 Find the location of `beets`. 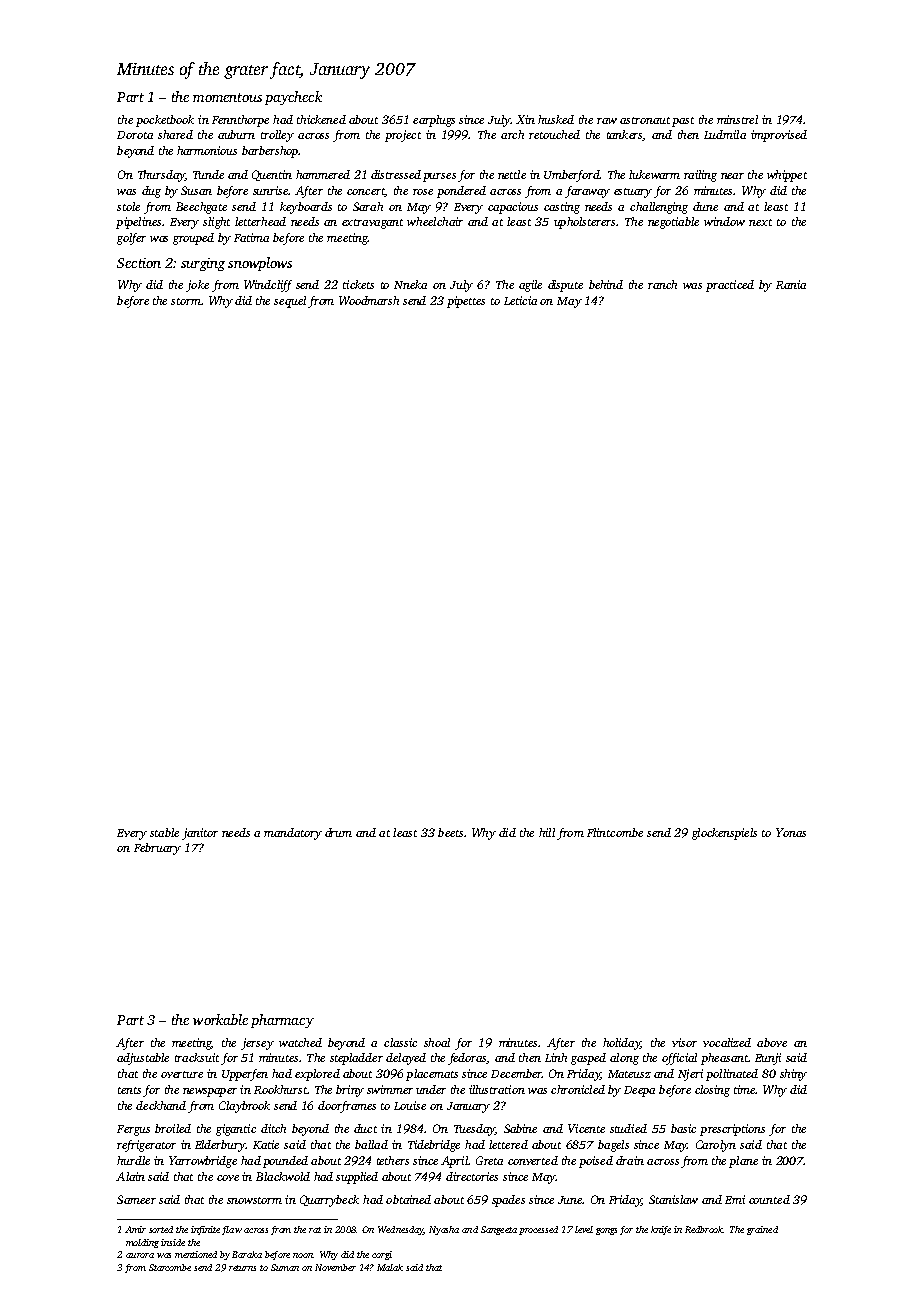

beets is located at coordinates (450, 832).
